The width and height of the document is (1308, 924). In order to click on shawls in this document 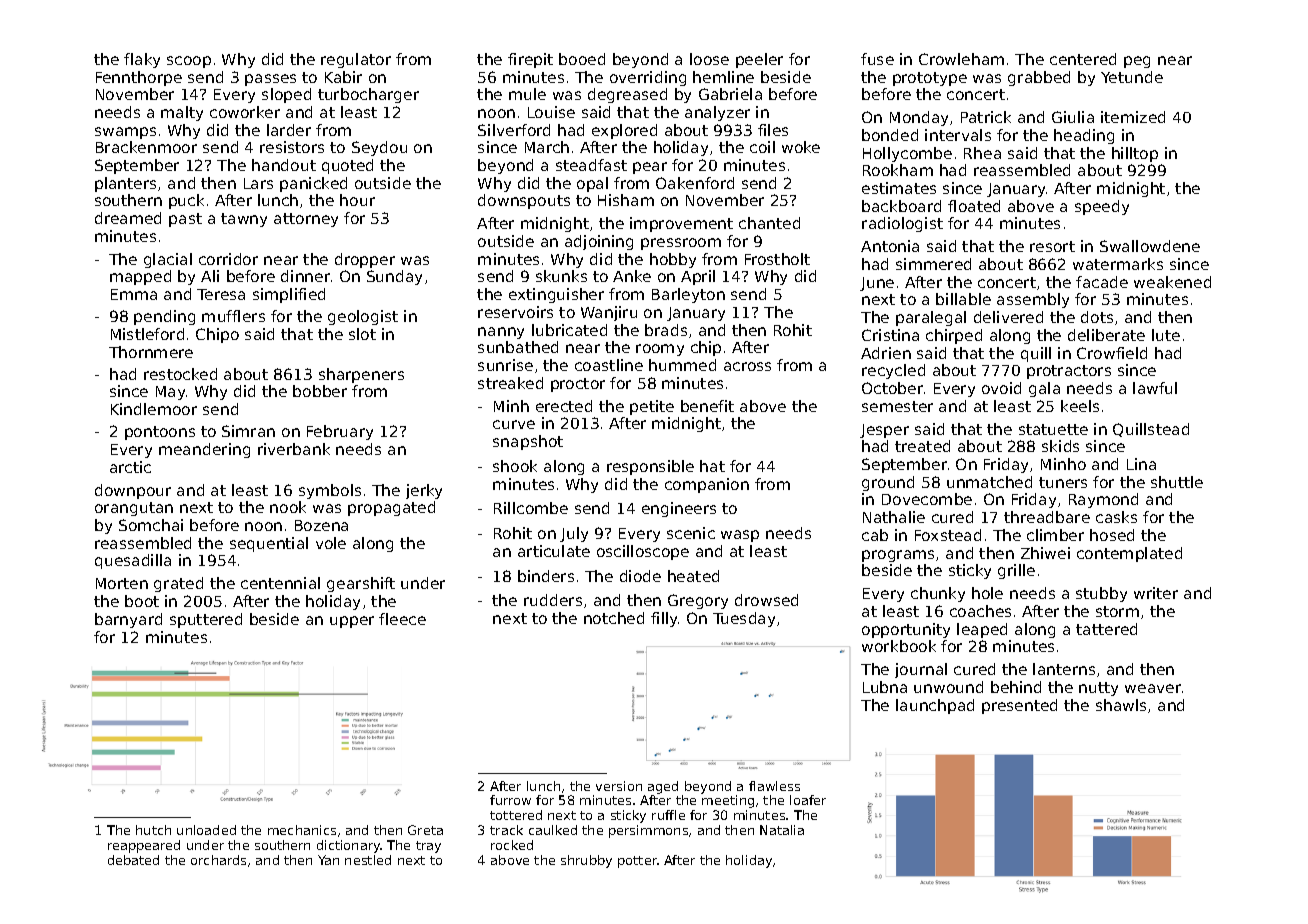, I will do `click(1121, 705)`.
